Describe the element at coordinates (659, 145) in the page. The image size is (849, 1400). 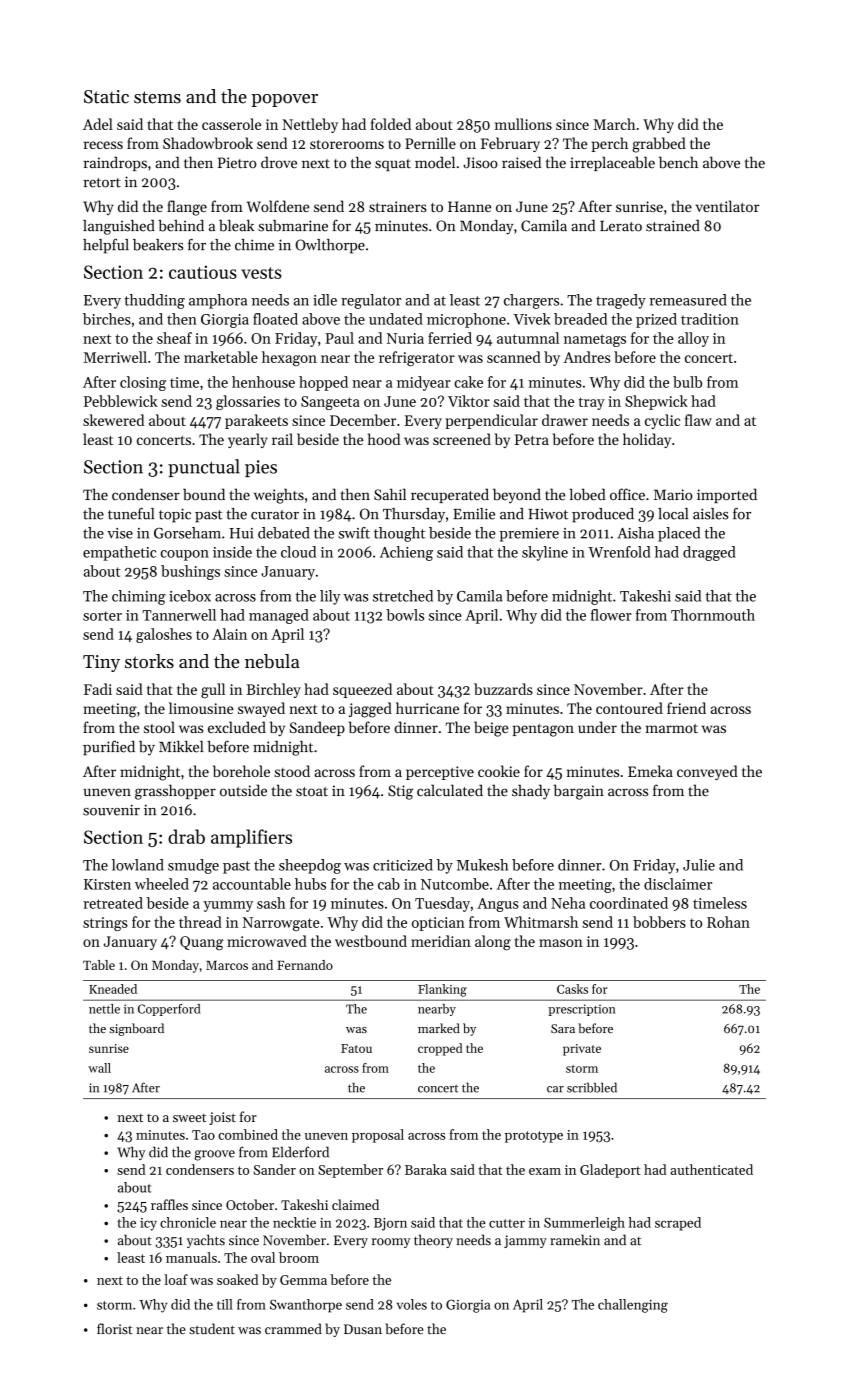
I see `grabbed` at that location.
